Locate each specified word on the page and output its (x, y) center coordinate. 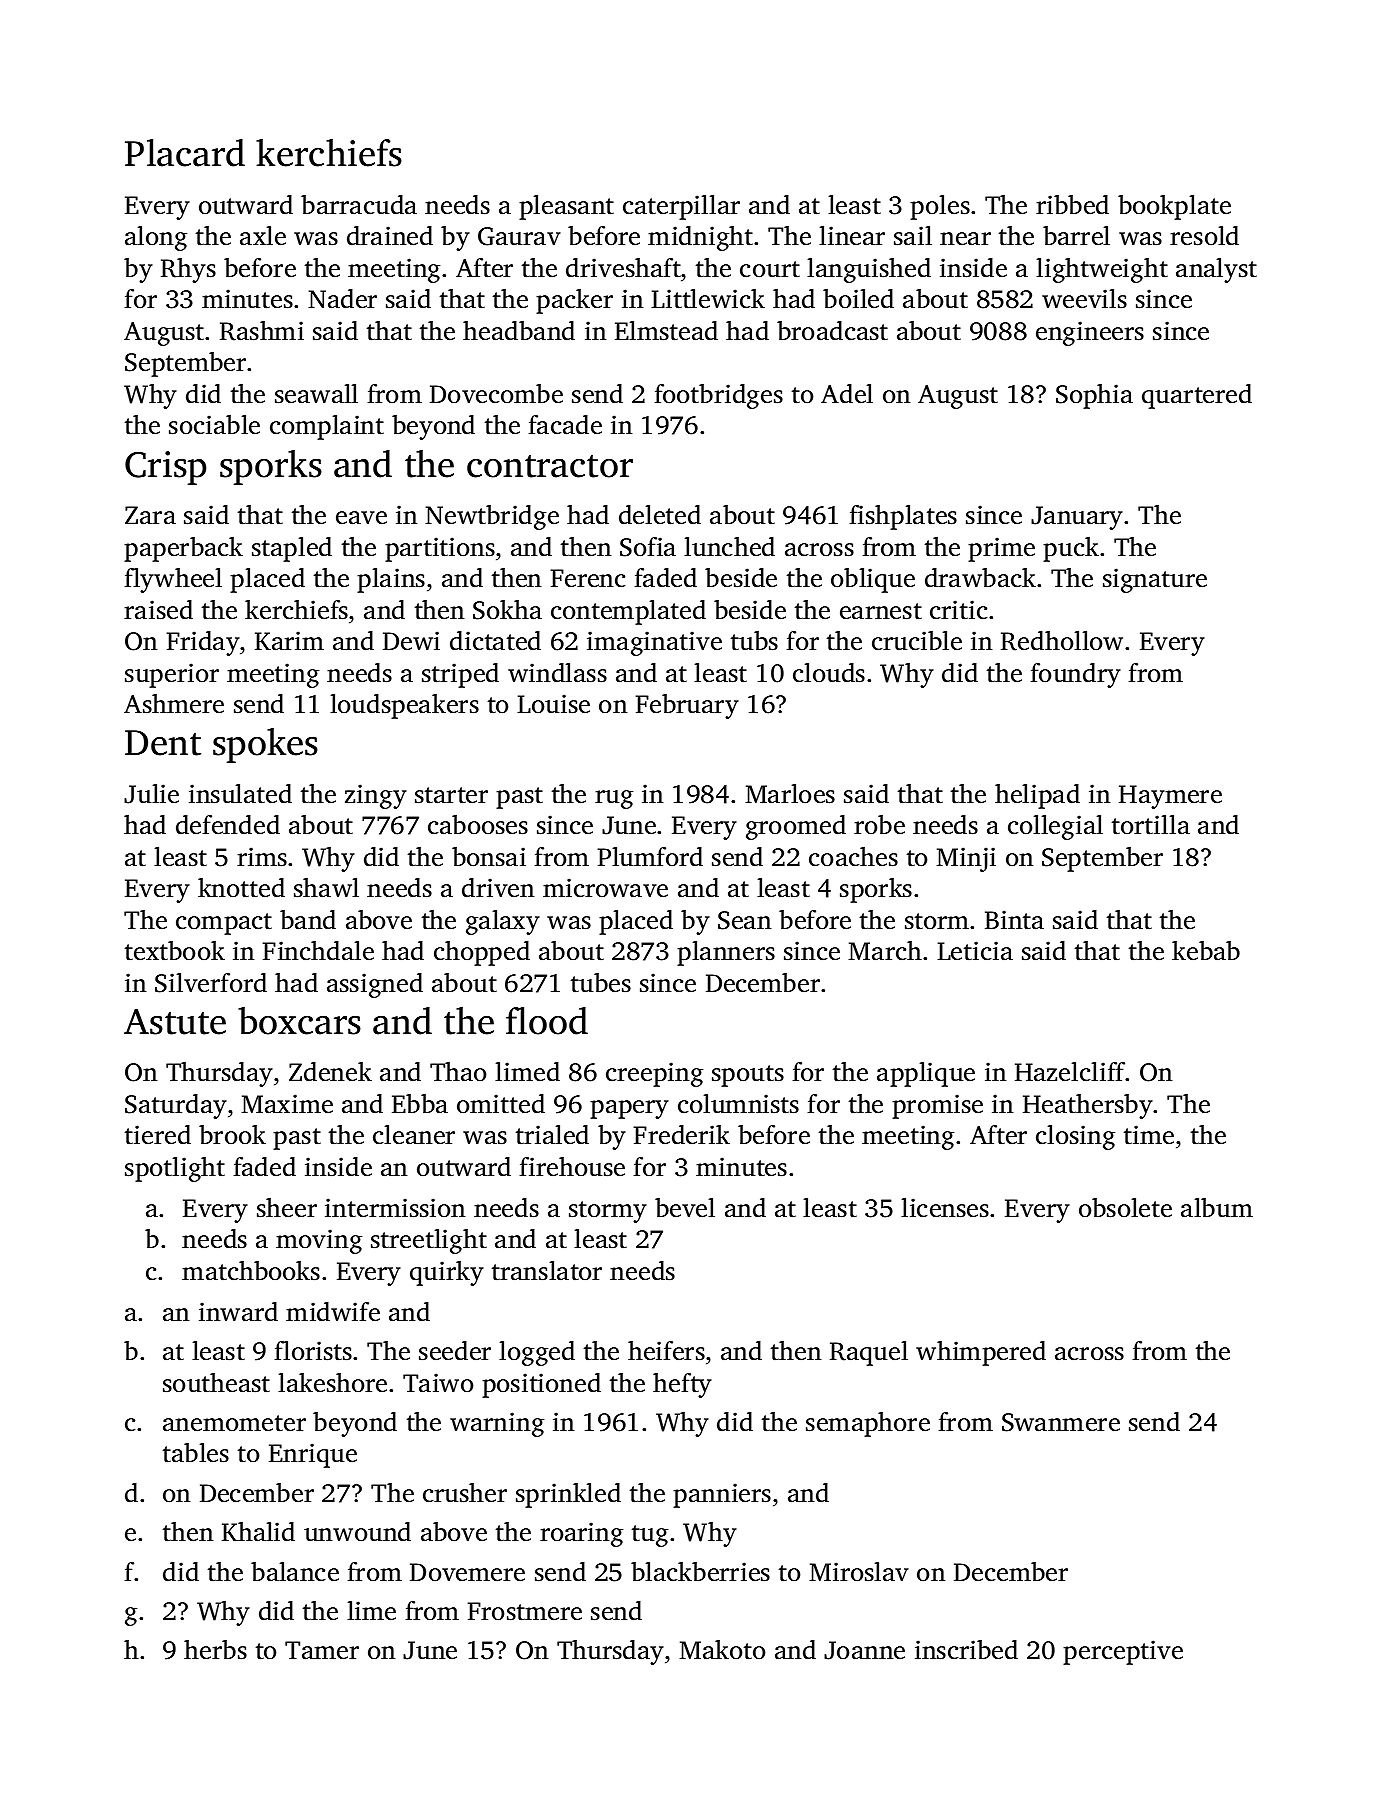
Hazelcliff (1070, 1072)
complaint (327, 427)
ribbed (1072, 205)
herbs (215, 1650)
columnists (738, 1104)
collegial (1055, 827)
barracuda (359, 205)
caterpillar (681, 207)
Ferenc (588, 578)
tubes (601, 983)
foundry (1075, 675)
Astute (175, 1022)
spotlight (175, 1169)
